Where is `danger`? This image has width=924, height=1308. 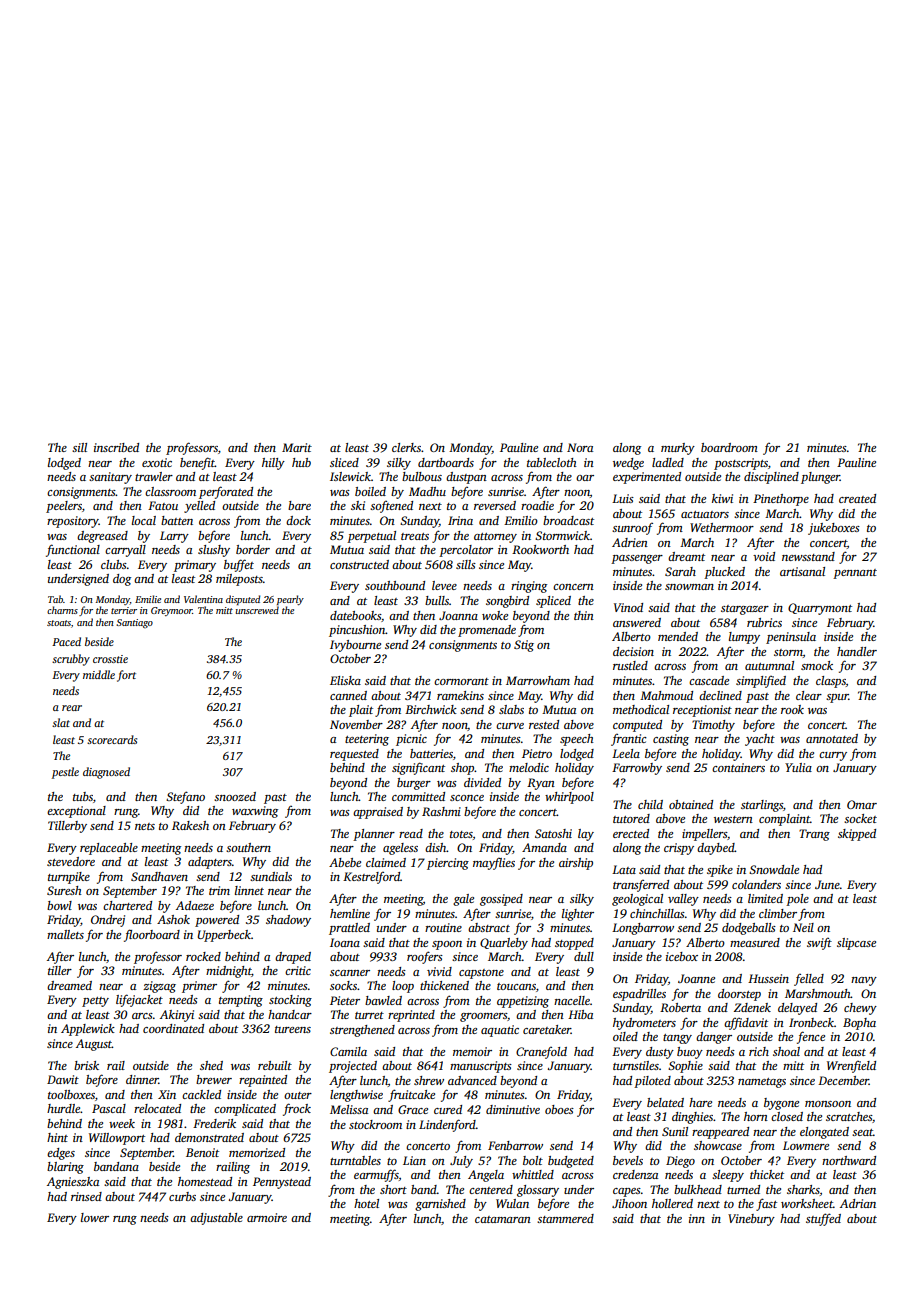
danger is located at coordinates (714, 1038).
